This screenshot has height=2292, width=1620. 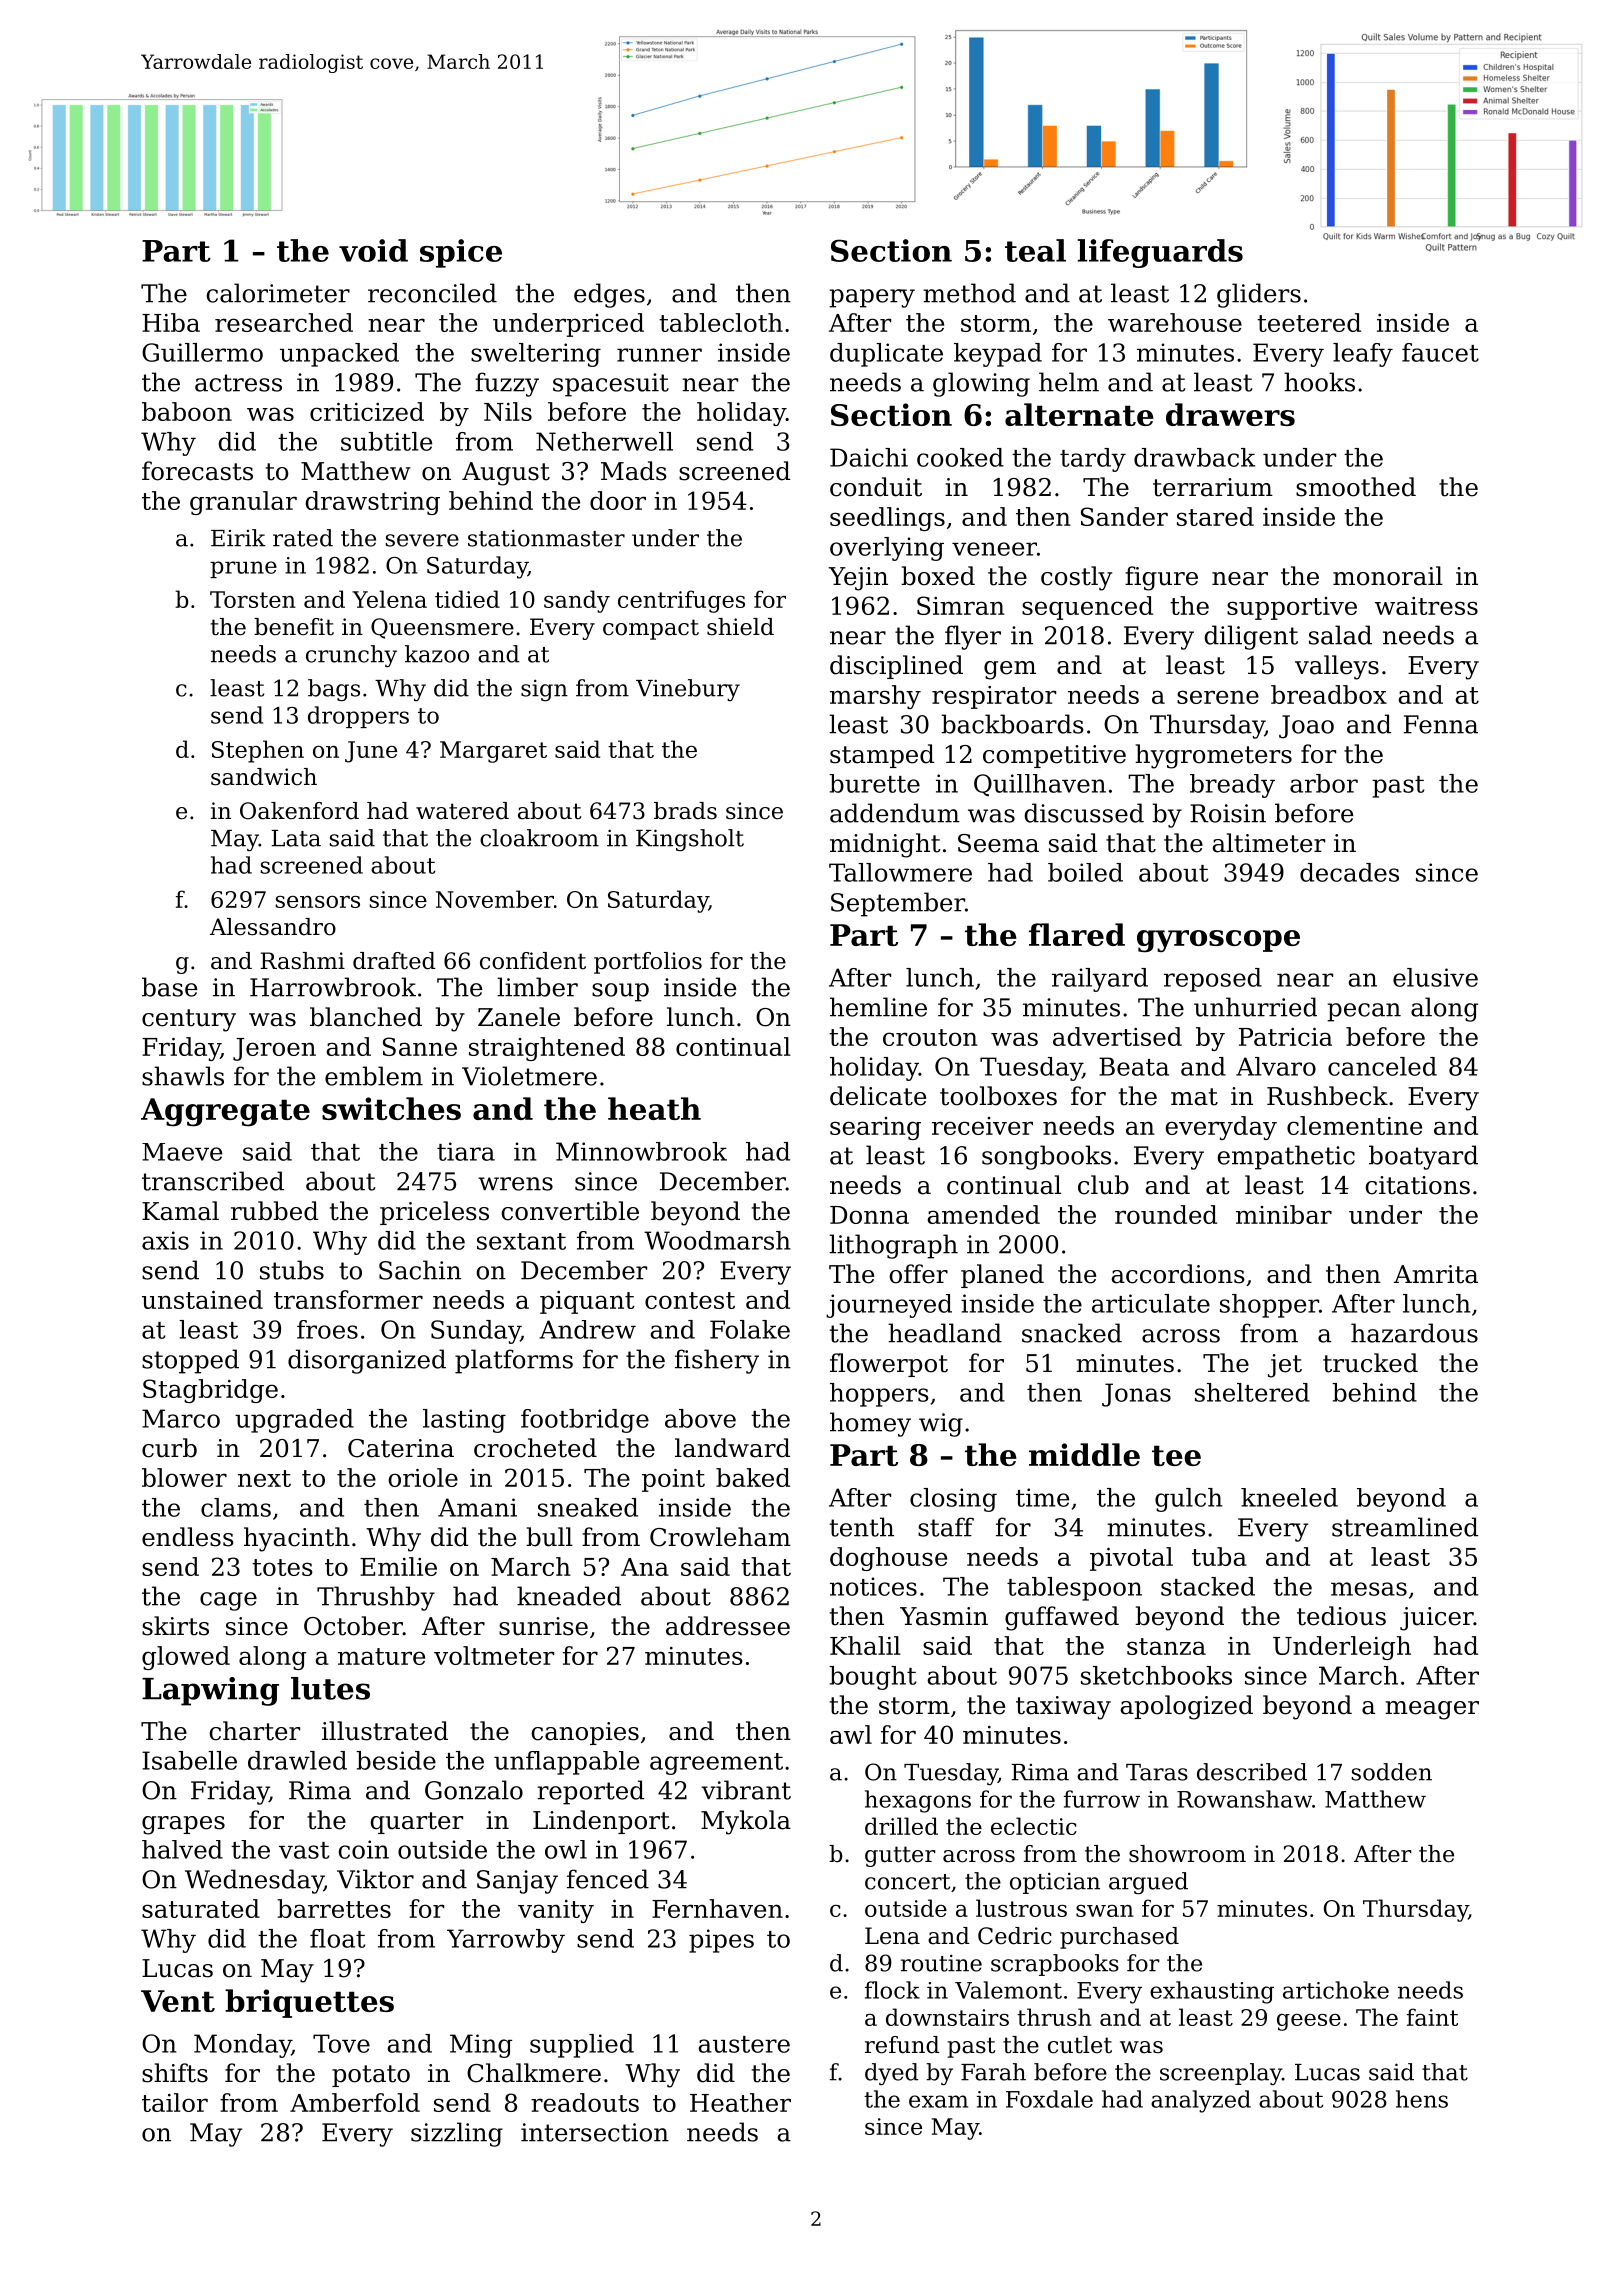 I want to click on Yarrowby, so click(x=506, y=1941).
